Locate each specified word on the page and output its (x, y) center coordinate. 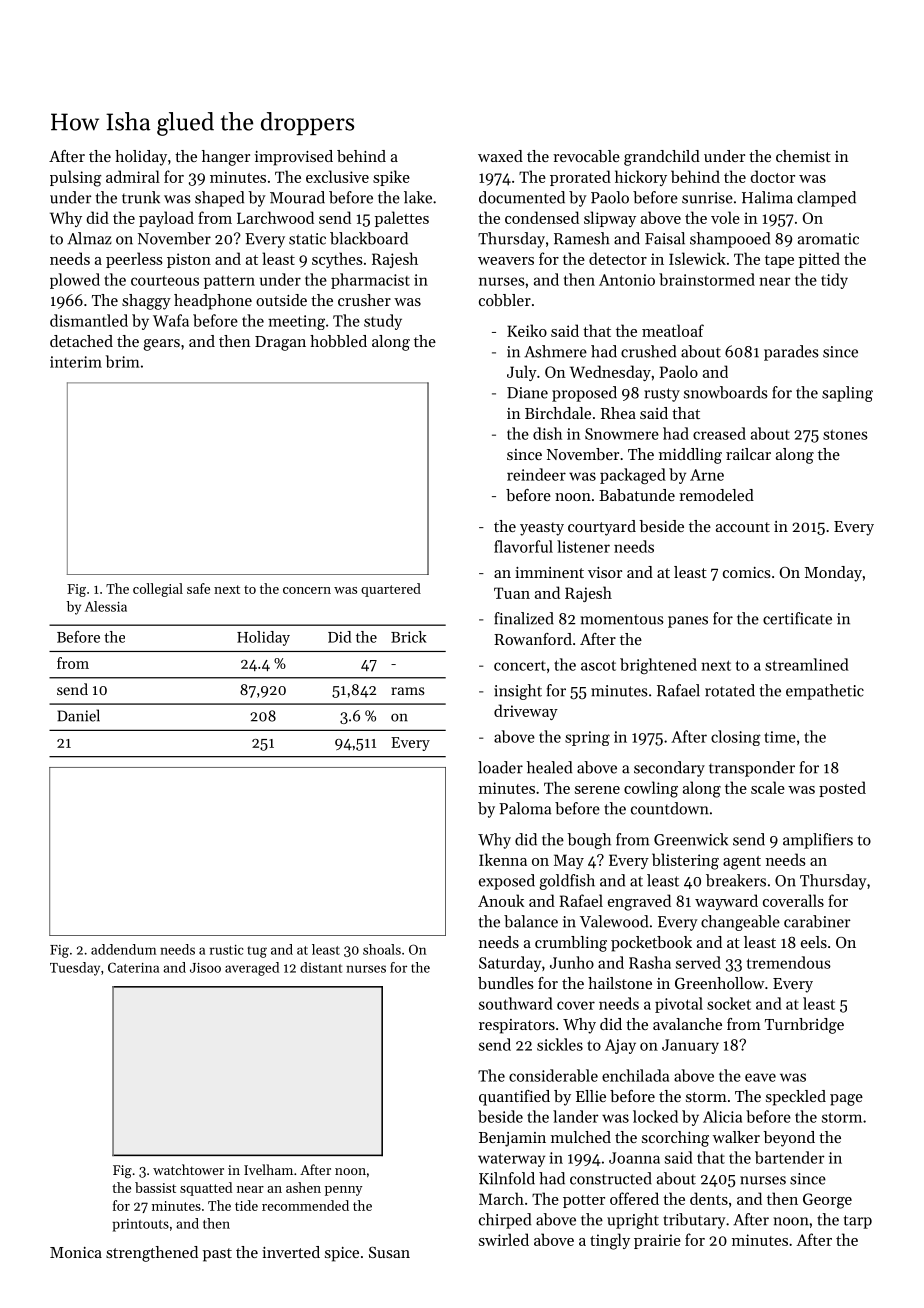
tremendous (789, 962)
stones (845, 434)
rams (407, 691)
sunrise (707, 198)
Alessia (106, 606)
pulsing (76, 178)
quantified (514, 1098)
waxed (500, 156)
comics (747, 572)
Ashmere (555, 351)
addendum (124, 949)
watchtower (188, 1169)
